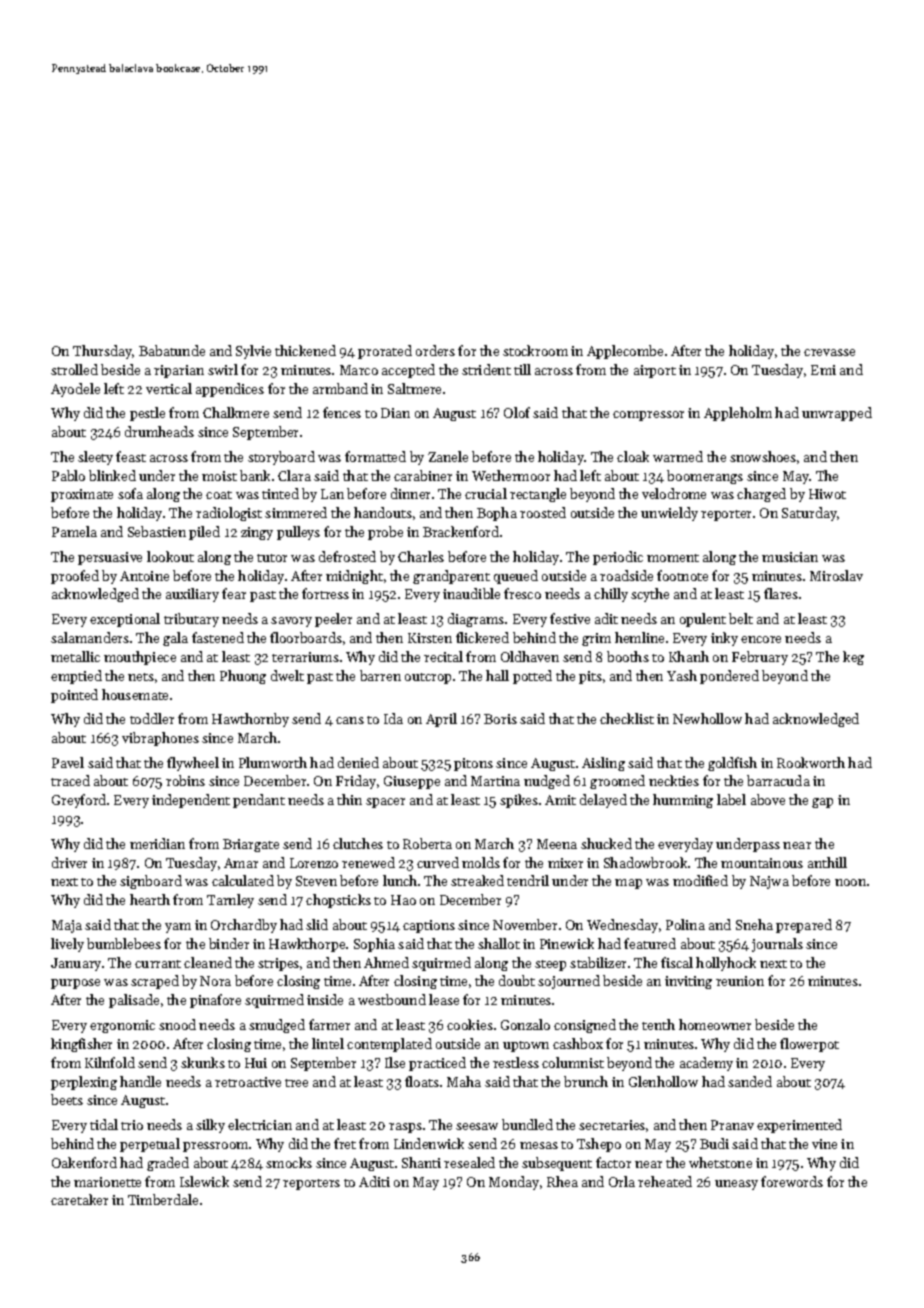 This image has width=924, height=1308. Describe the element at coordinates (732, 1125) in the image. I see `Pranav` at that location.
